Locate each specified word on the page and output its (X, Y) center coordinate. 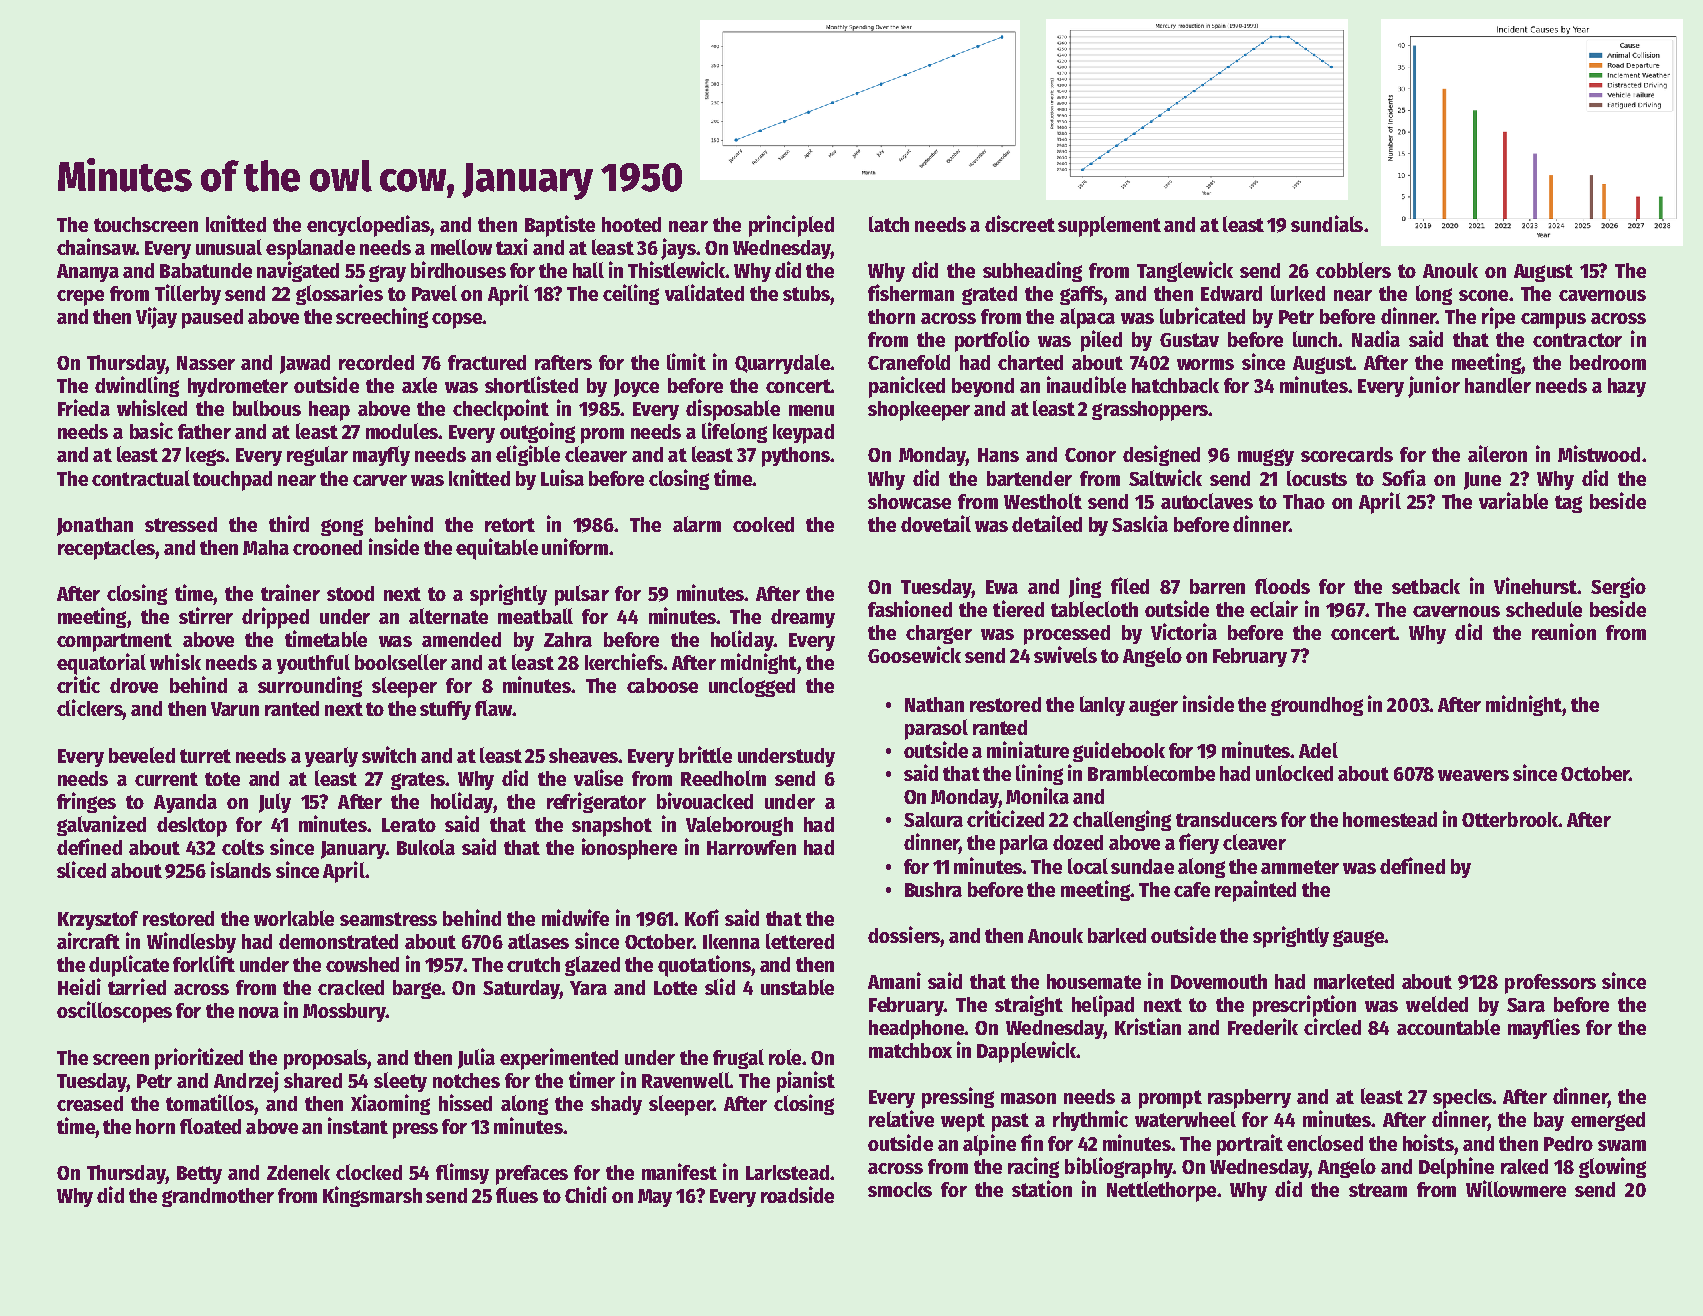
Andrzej (246, 1082)
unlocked (1294, 773)
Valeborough (739, 826)
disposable (733, 410)
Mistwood (1599, 453)
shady (616, 1105)
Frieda (84, 407)
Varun (235, 709)
